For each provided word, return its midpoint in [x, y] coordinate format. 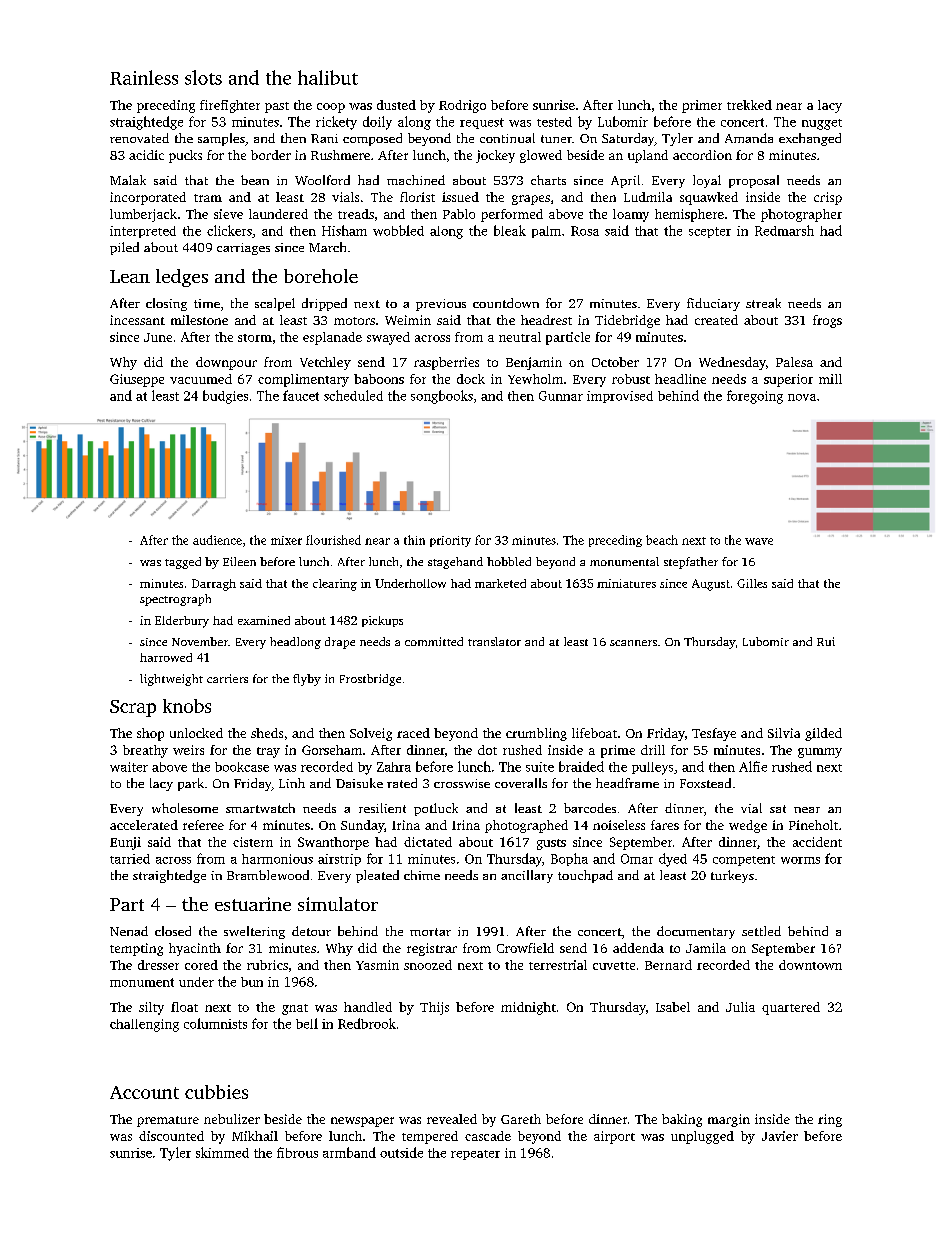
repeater [475, 1155]
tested [554, 122]
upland [648, 156]
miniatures [626, 583]
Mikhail [255, 1136]
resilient [382, 808]
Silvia [784, 733]
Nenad [129, 931]
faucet [301, 395]
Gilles [752, 583]
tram [208, 198]
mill [830, 379]
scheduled [353, 395]
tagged [183, 563]
